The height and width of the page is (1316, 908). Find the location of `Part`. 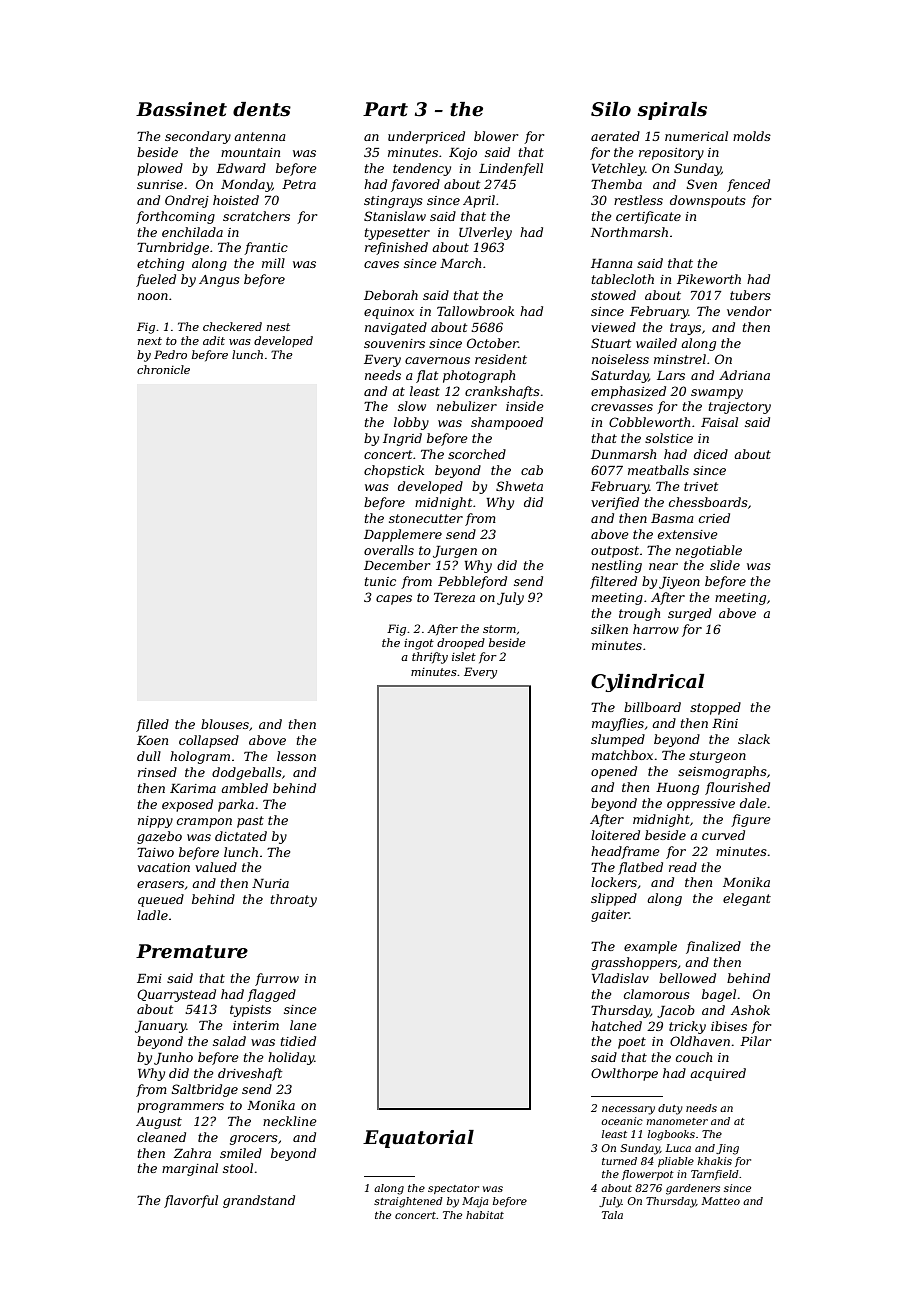

Part is located at coordinates (385, 109).
